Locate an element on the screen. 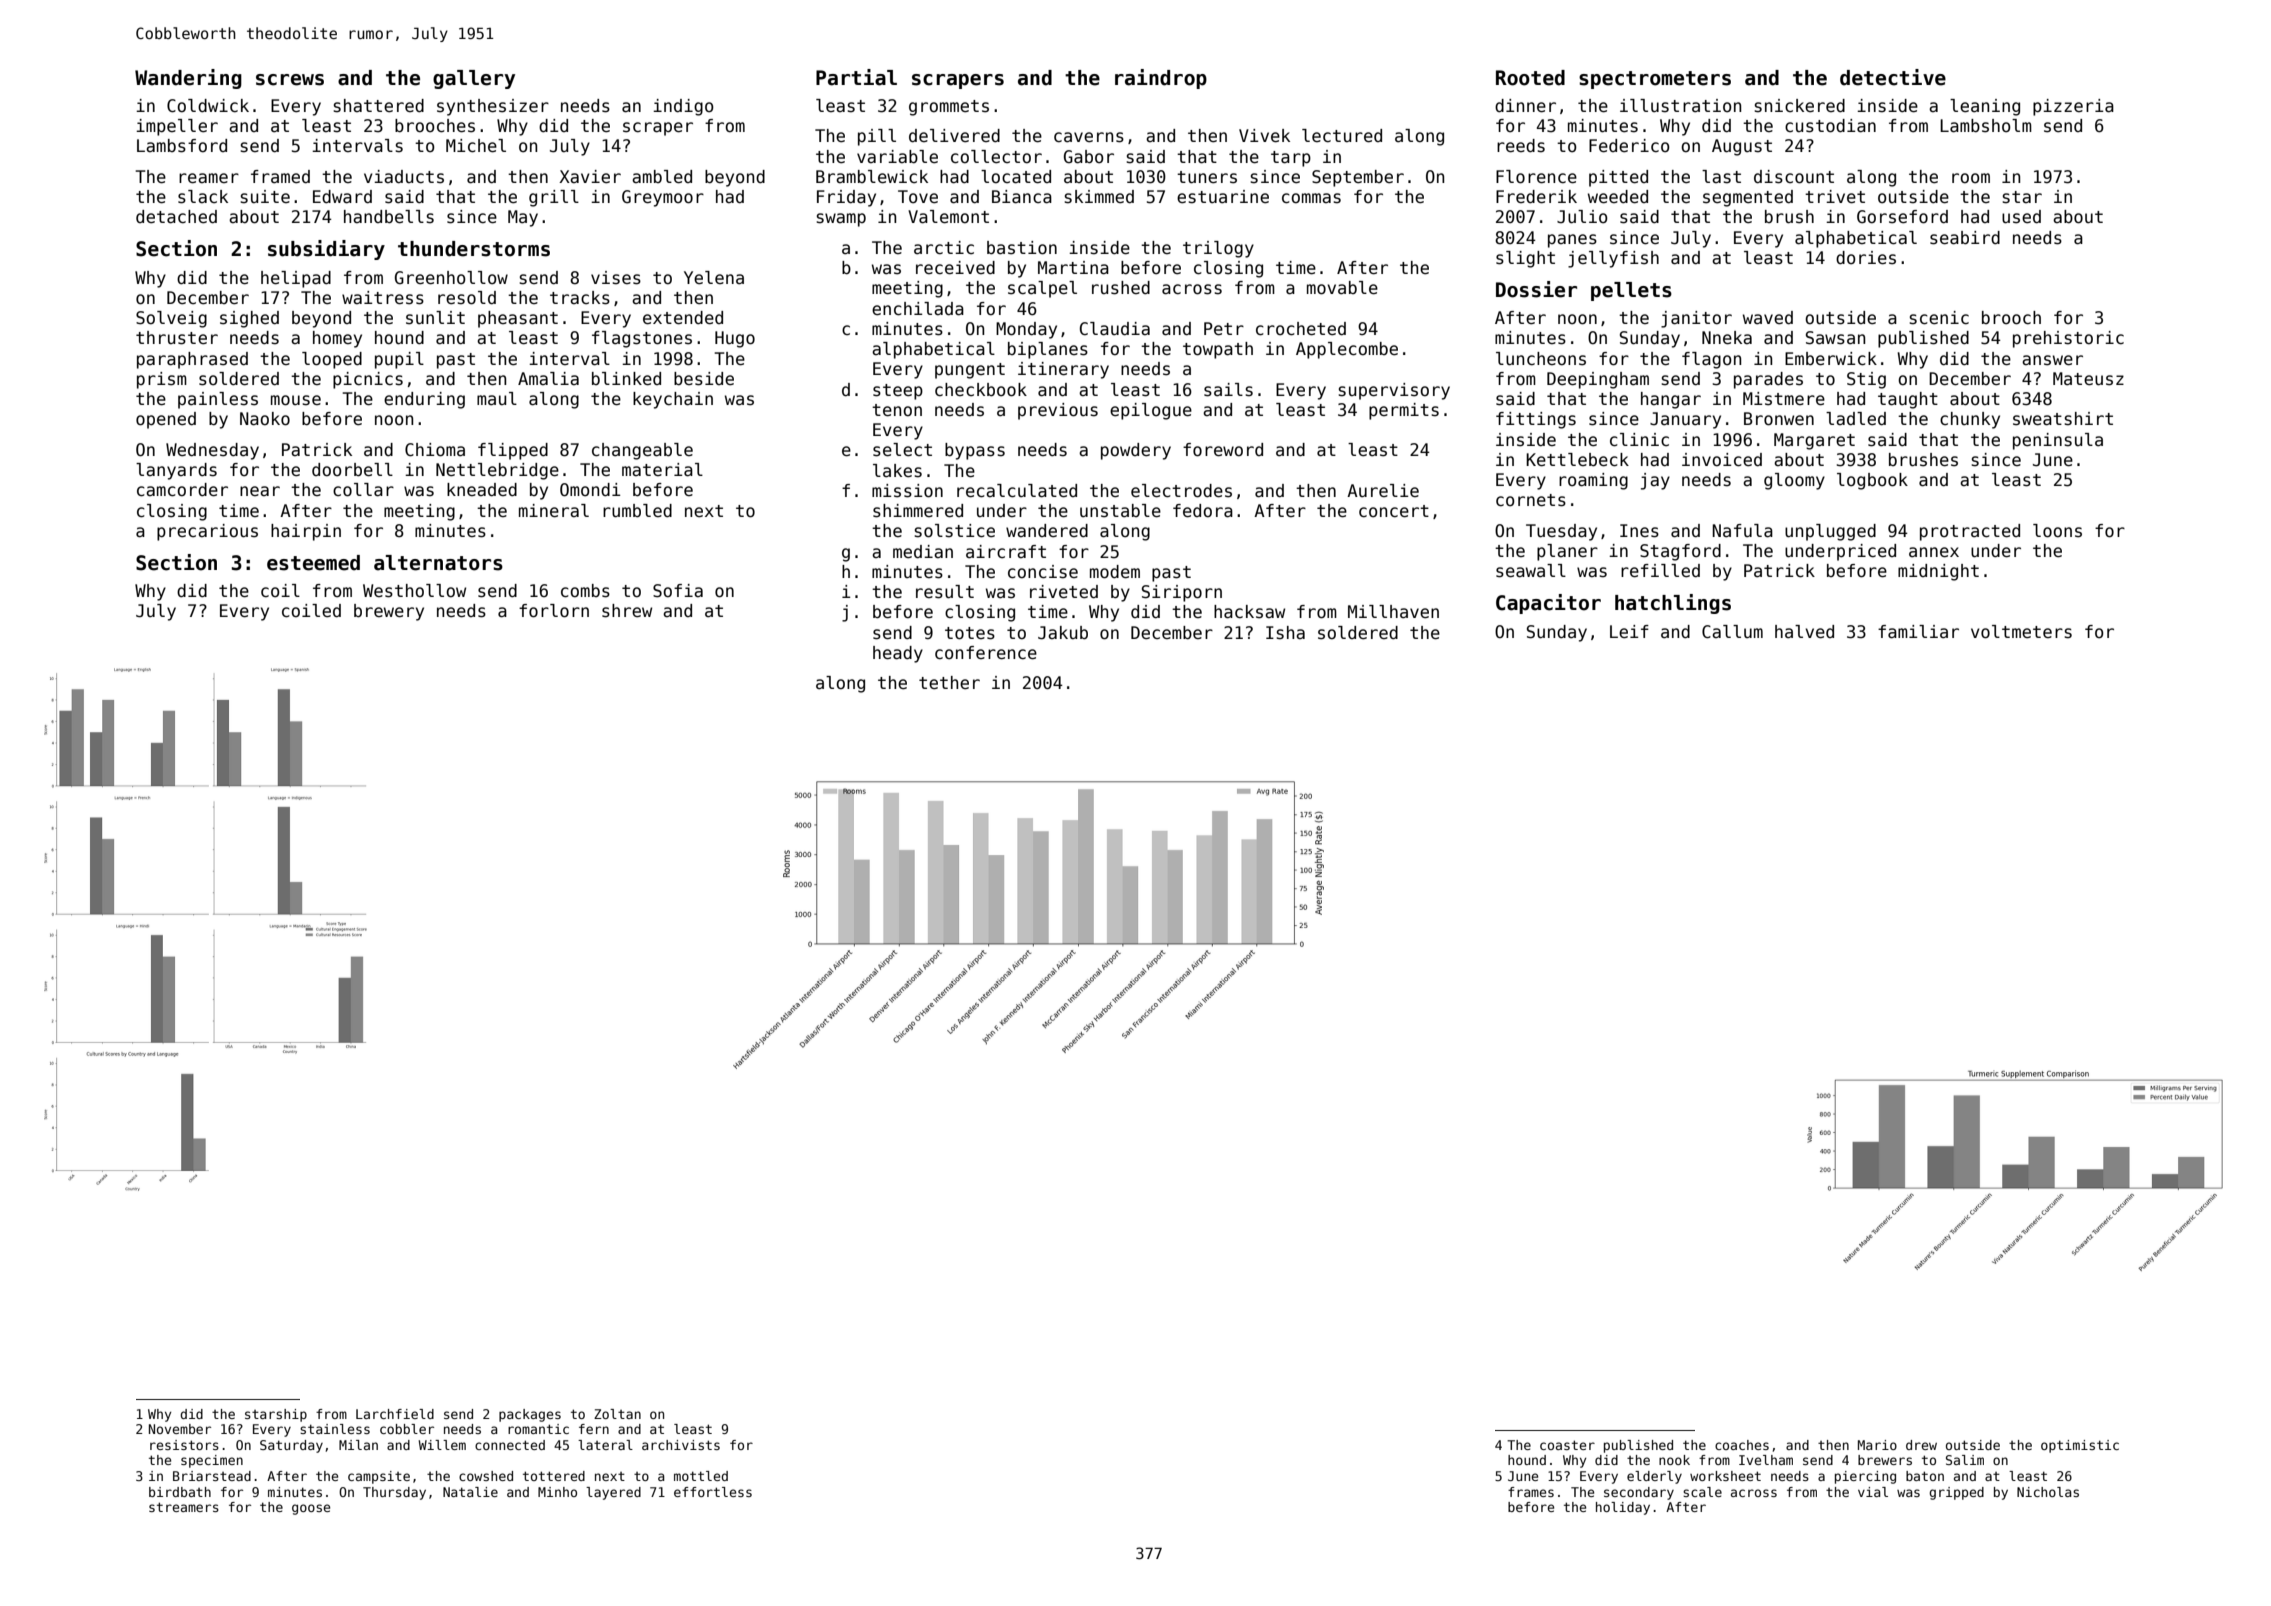 Image resolution: width=2271 pixels, height=1606 pixels. Wandering is located at coordinates (188, 79).
